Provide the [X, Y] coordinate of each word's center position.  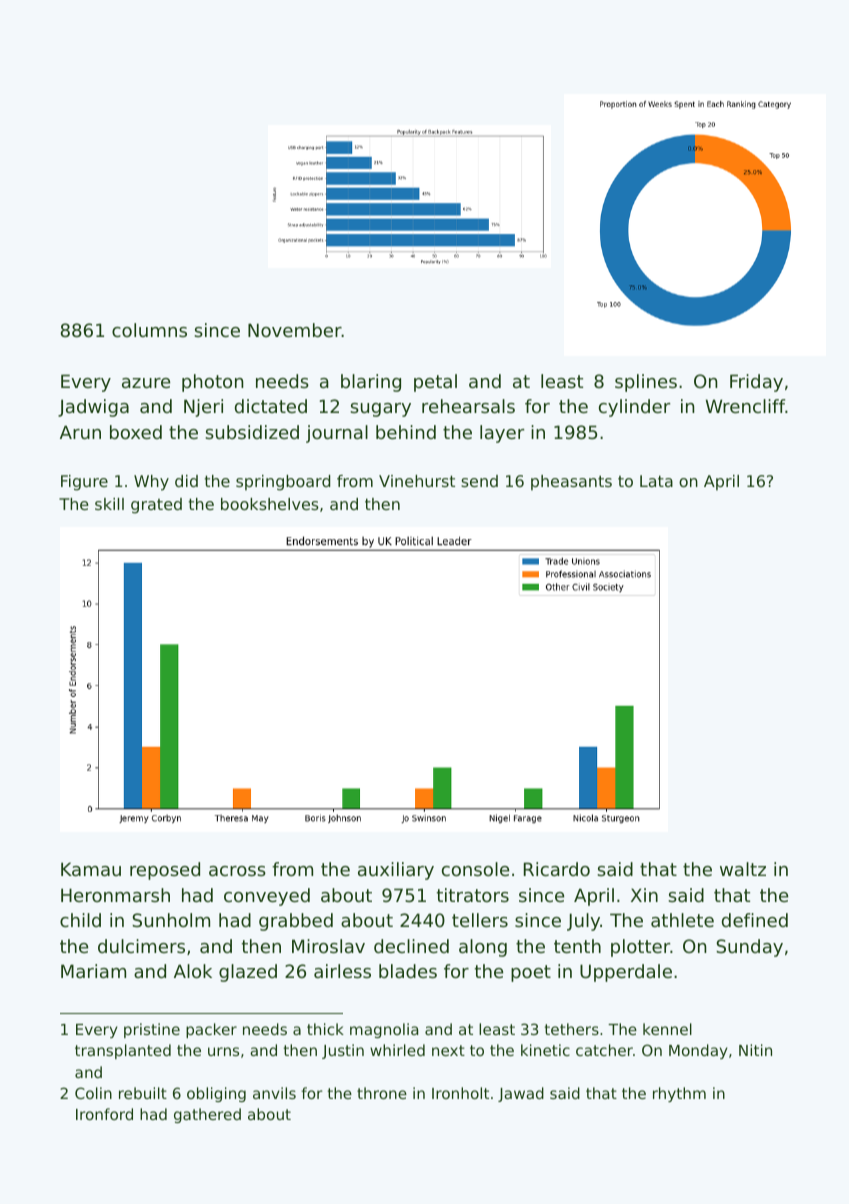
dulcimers [141, 946]
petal [435, 383]
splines [646, 383]
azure [146, 383]
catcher [604, 1050]
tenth [577, 946]
